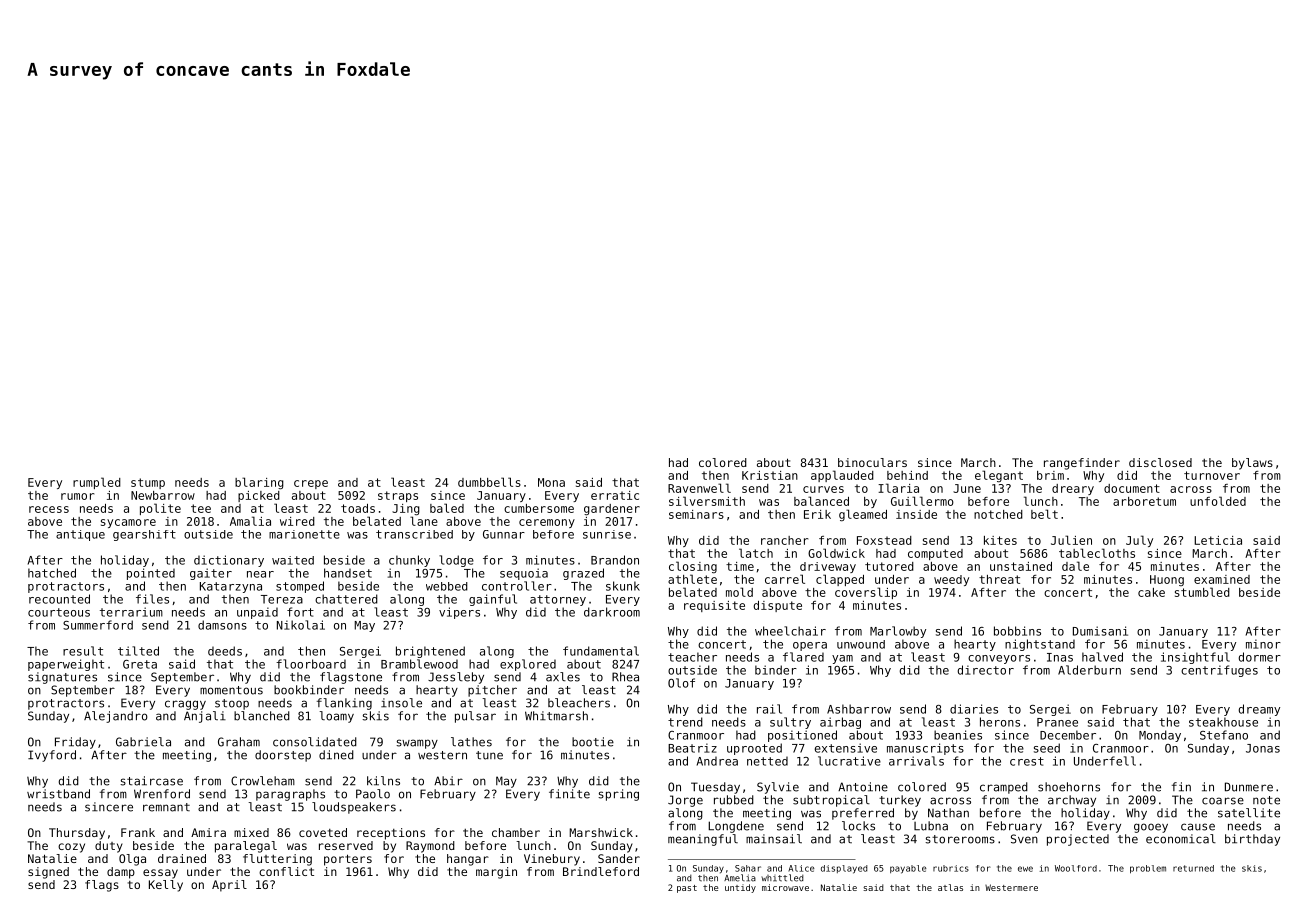 This screenshot has width=1308, height=924. I want to click on teacher, so click(692, 657).
